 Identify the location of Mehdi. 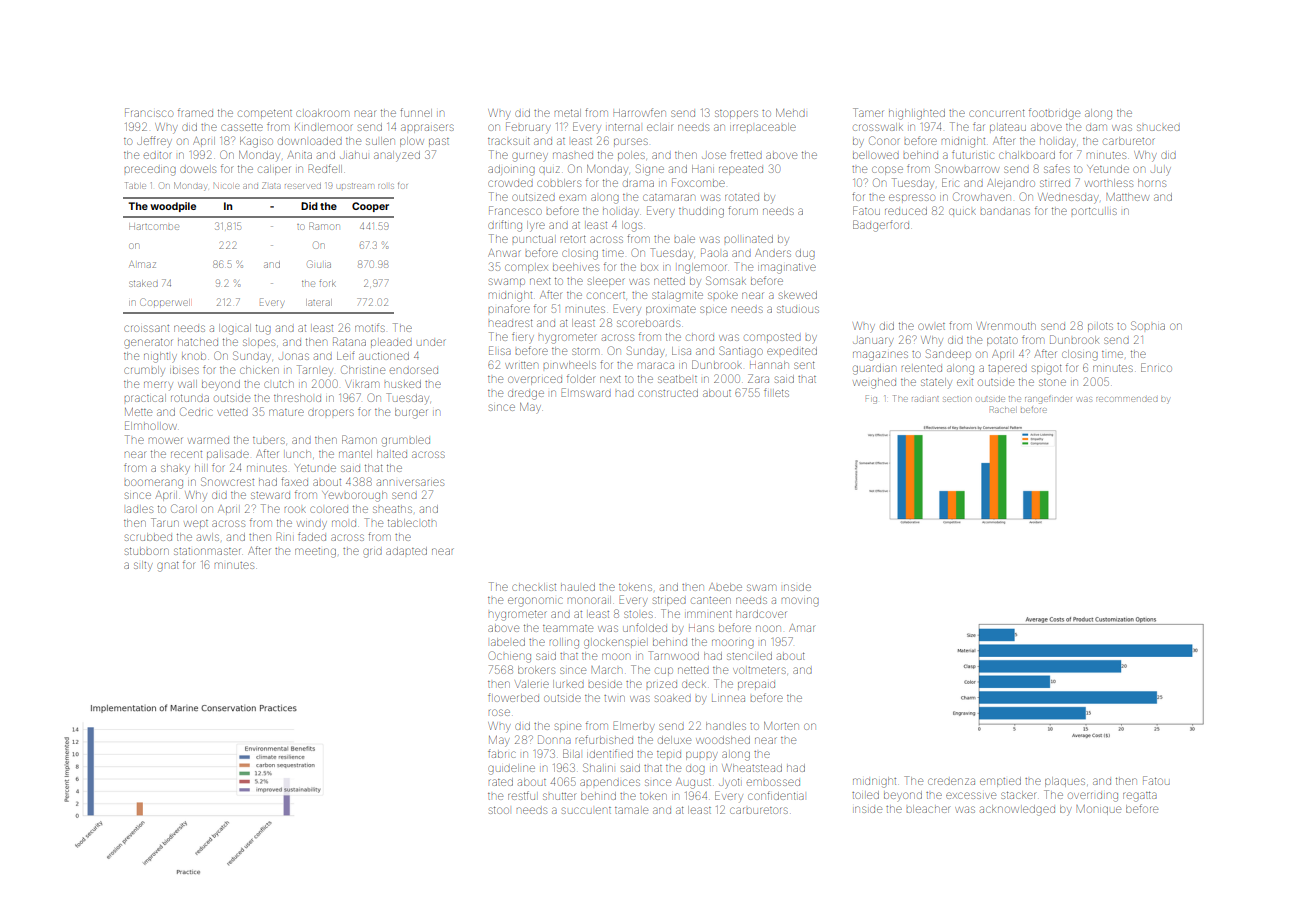
(790, 113).
